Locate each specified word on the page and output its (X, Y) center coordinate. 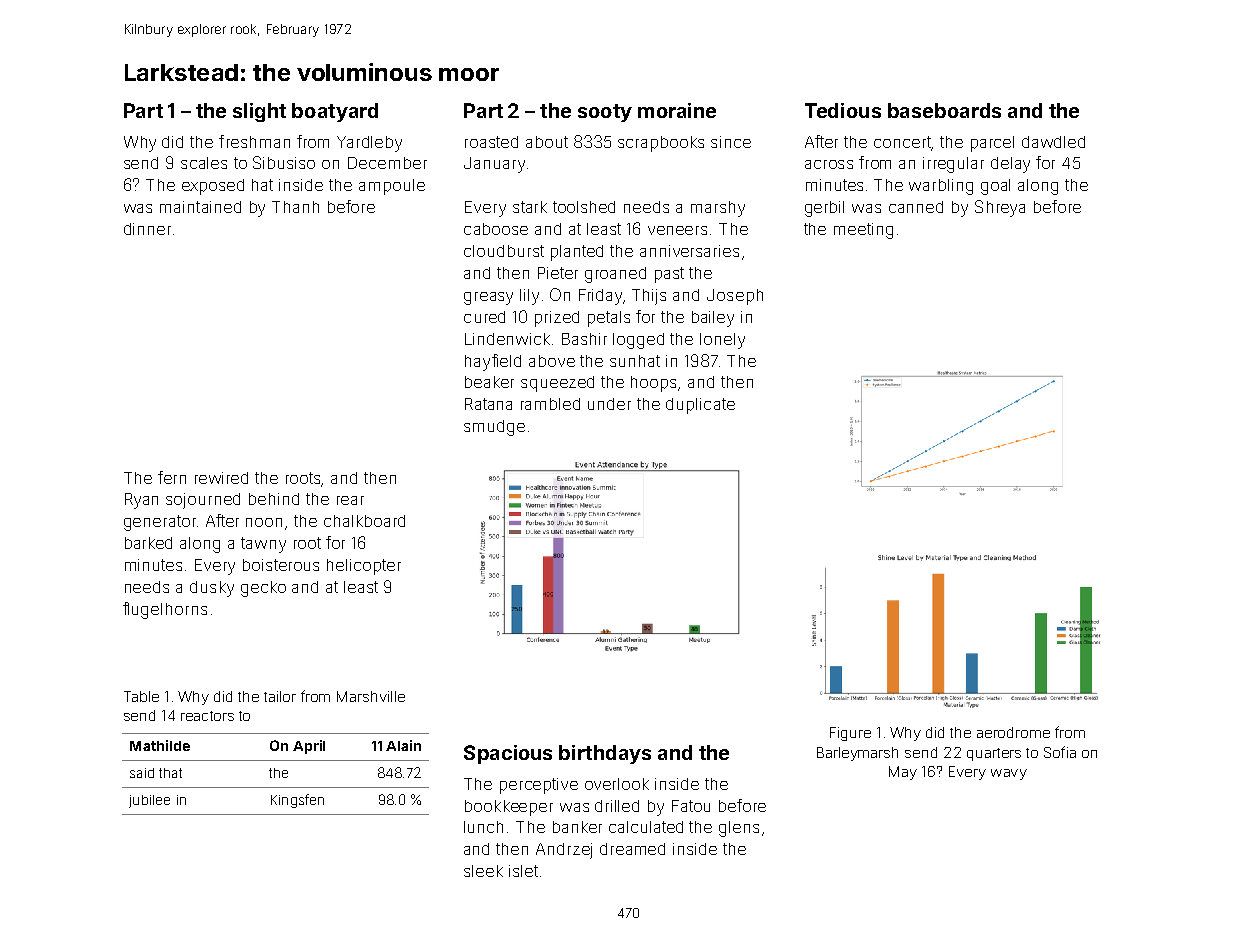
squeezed (557, 384)
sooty (605, 113)
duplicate (700, 406)
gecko (263, 589)
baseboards (944, 110)
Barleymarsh (857, 754)
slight (259, 112)
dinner (147, 229)
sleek (483, 871)
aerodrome (1013, 732)
